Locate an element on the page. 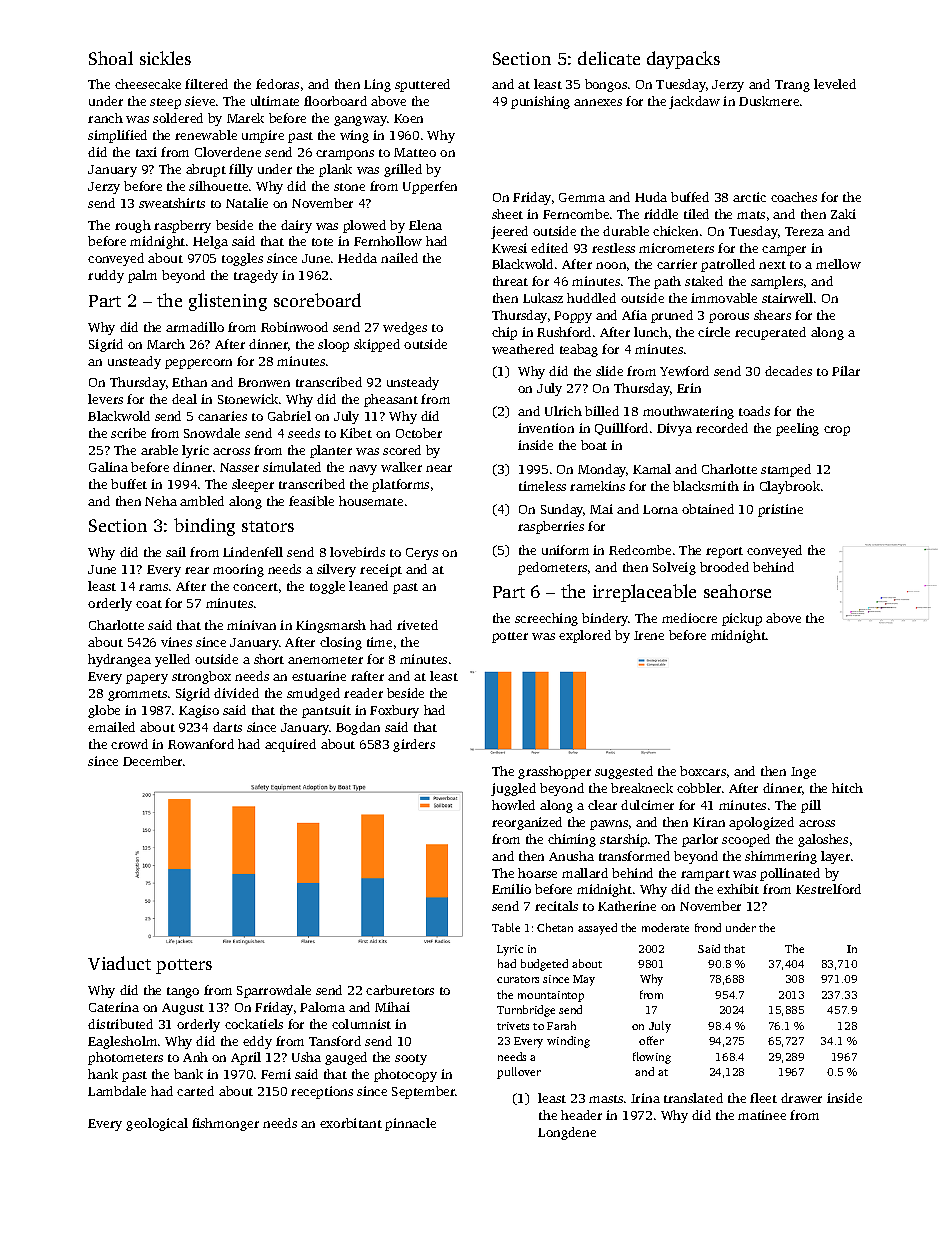 Image resolution: width=952 pixels, height=1233 pixels. geological is located at coordinates (157, 1124).
